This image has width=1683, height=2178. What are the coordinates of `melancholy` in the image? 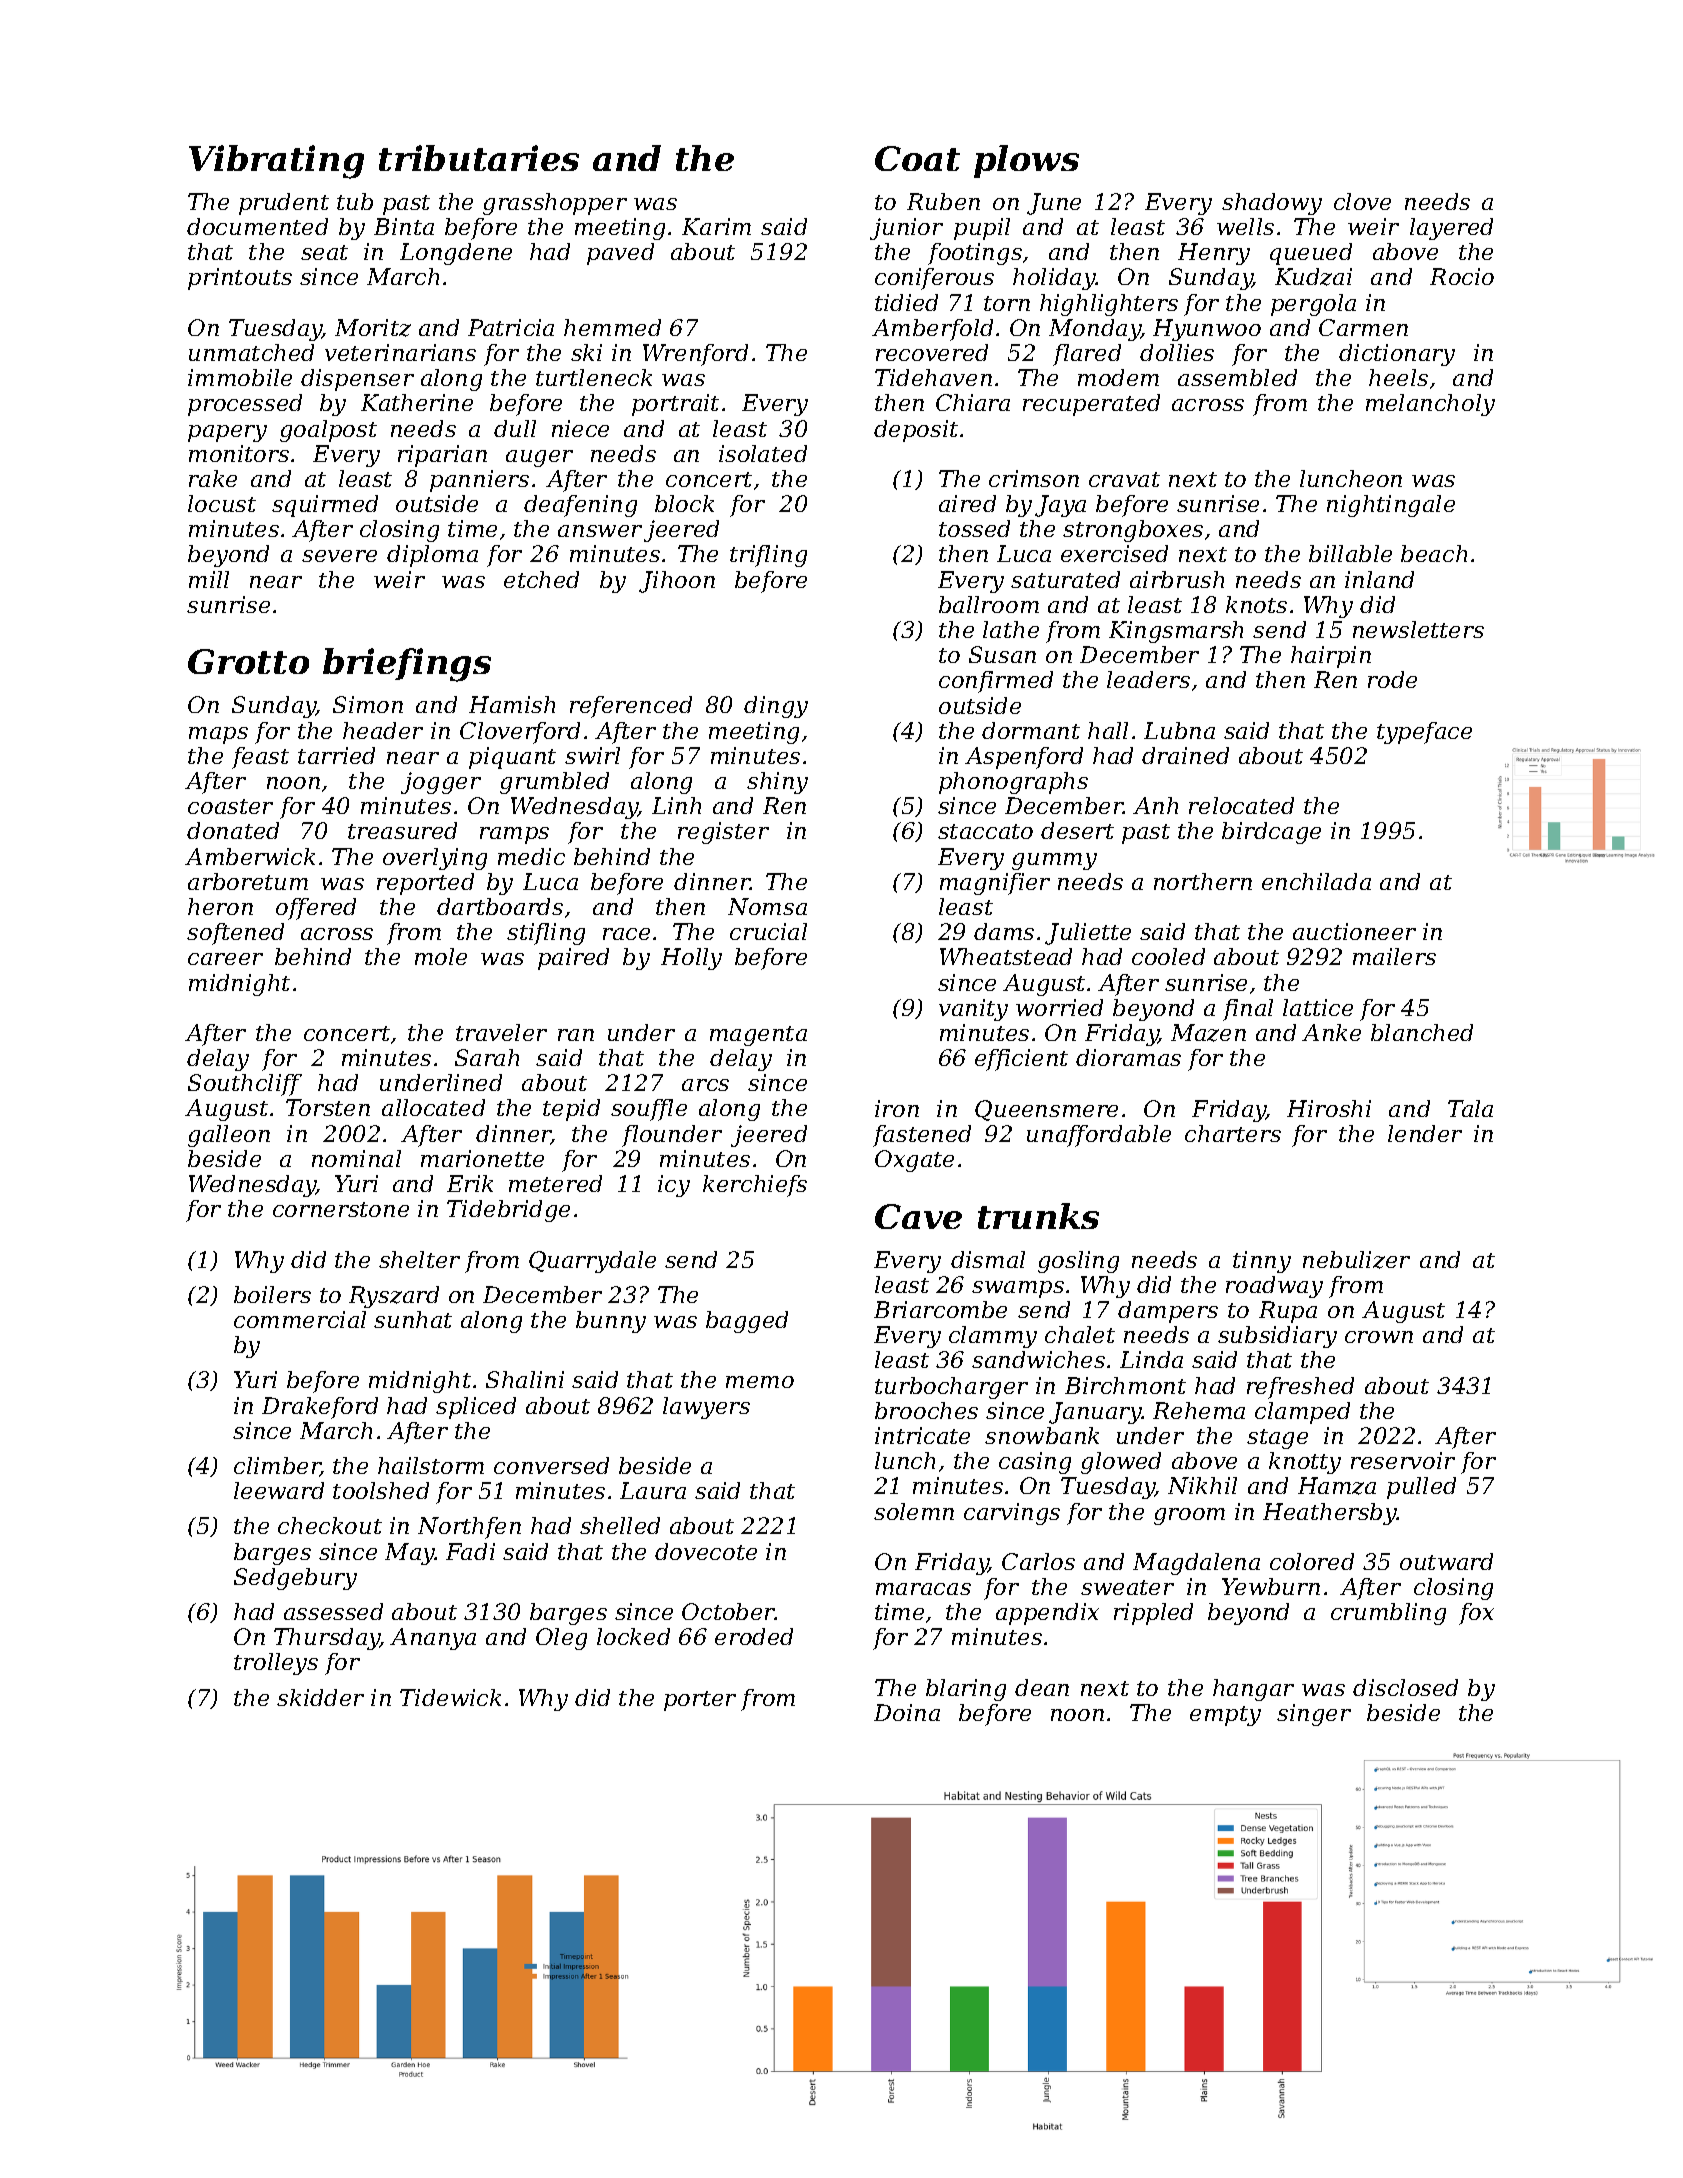 It's located at (1430, 405).
